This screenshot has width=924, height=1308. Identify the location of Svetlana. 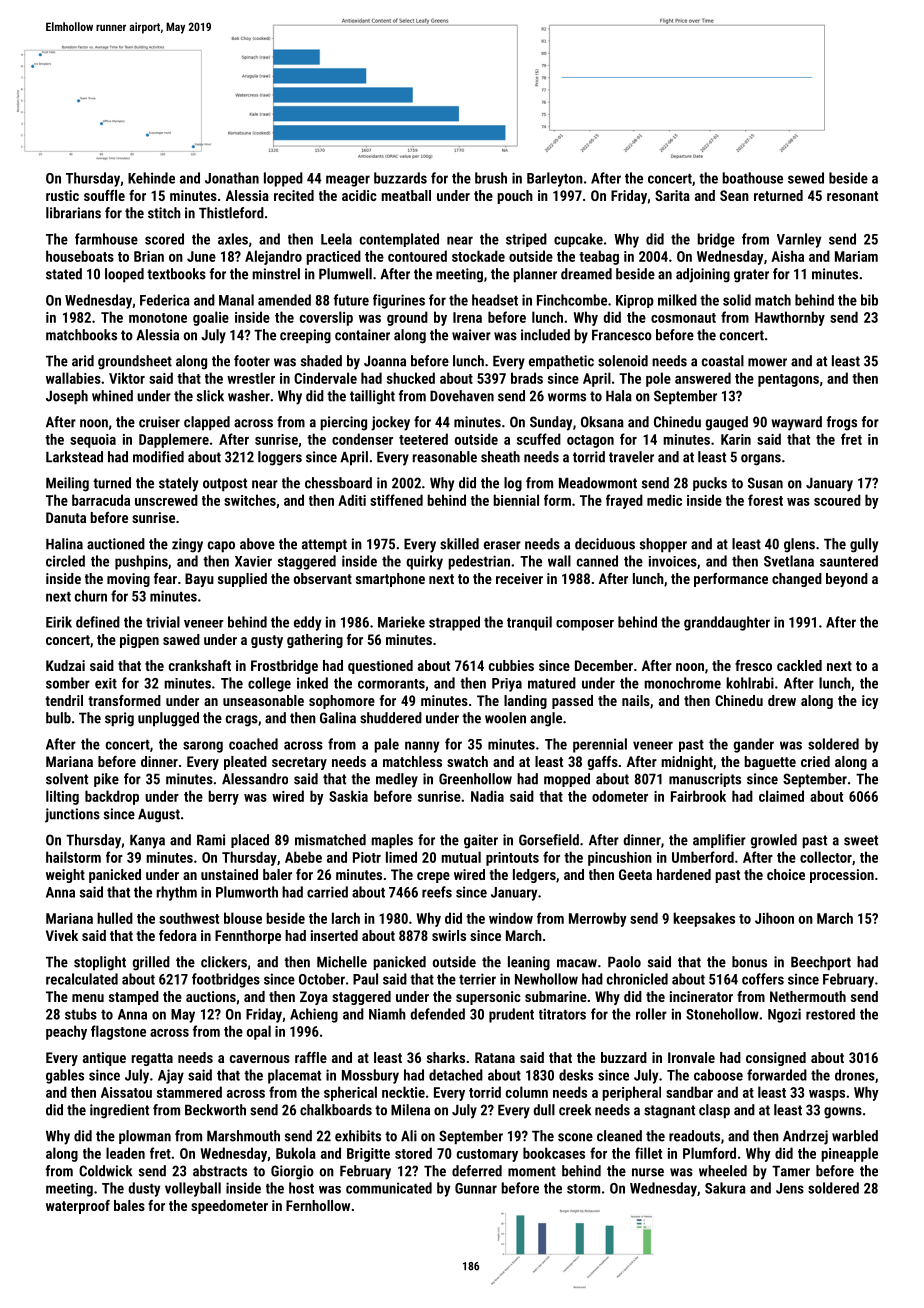
(789, 561).
